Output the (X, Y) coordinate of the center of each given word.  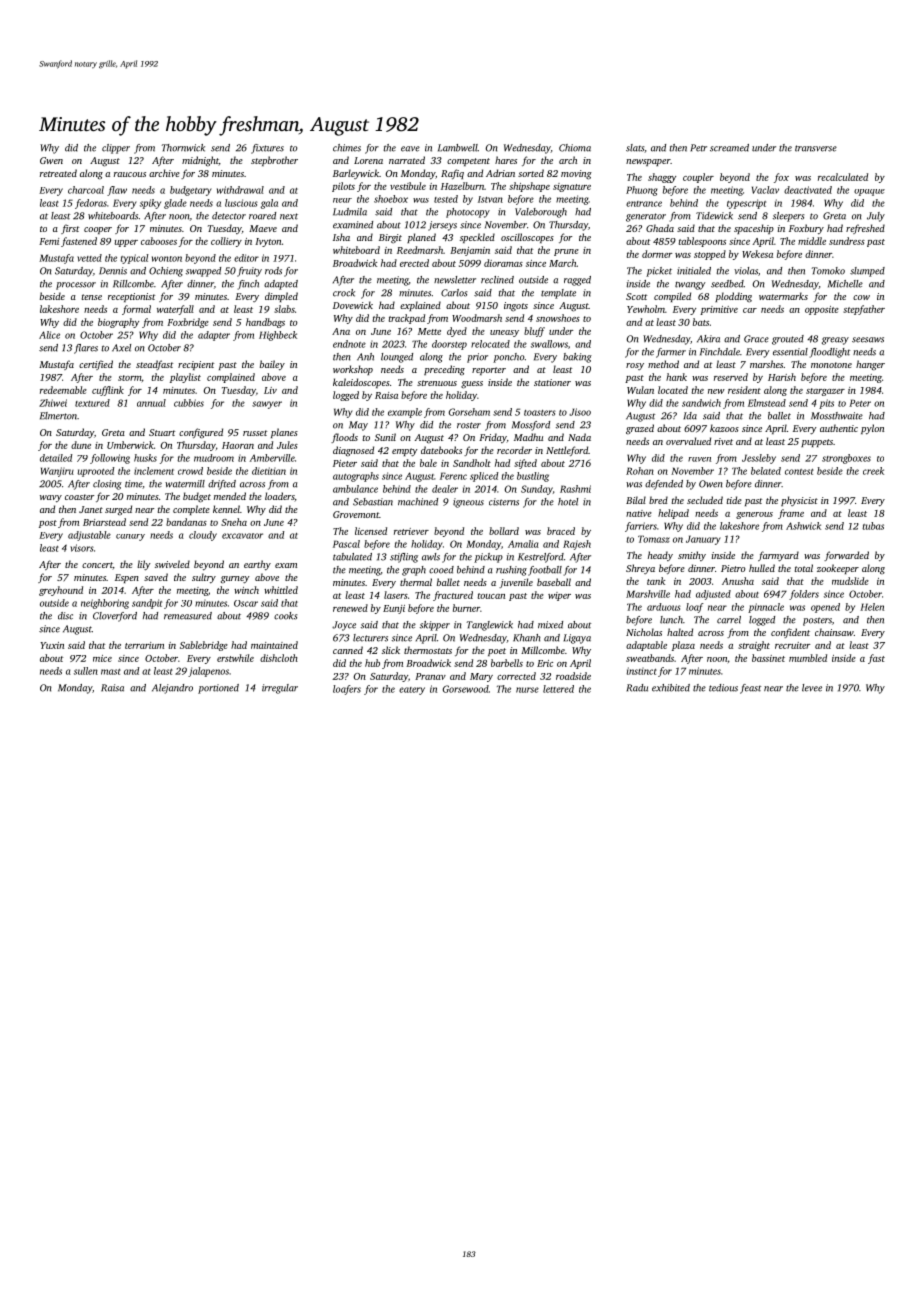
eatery (412, 691)
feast (750, 689)
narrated (407, 160)
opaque (869, 192)
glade (175, 204)
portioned (218, 689)
